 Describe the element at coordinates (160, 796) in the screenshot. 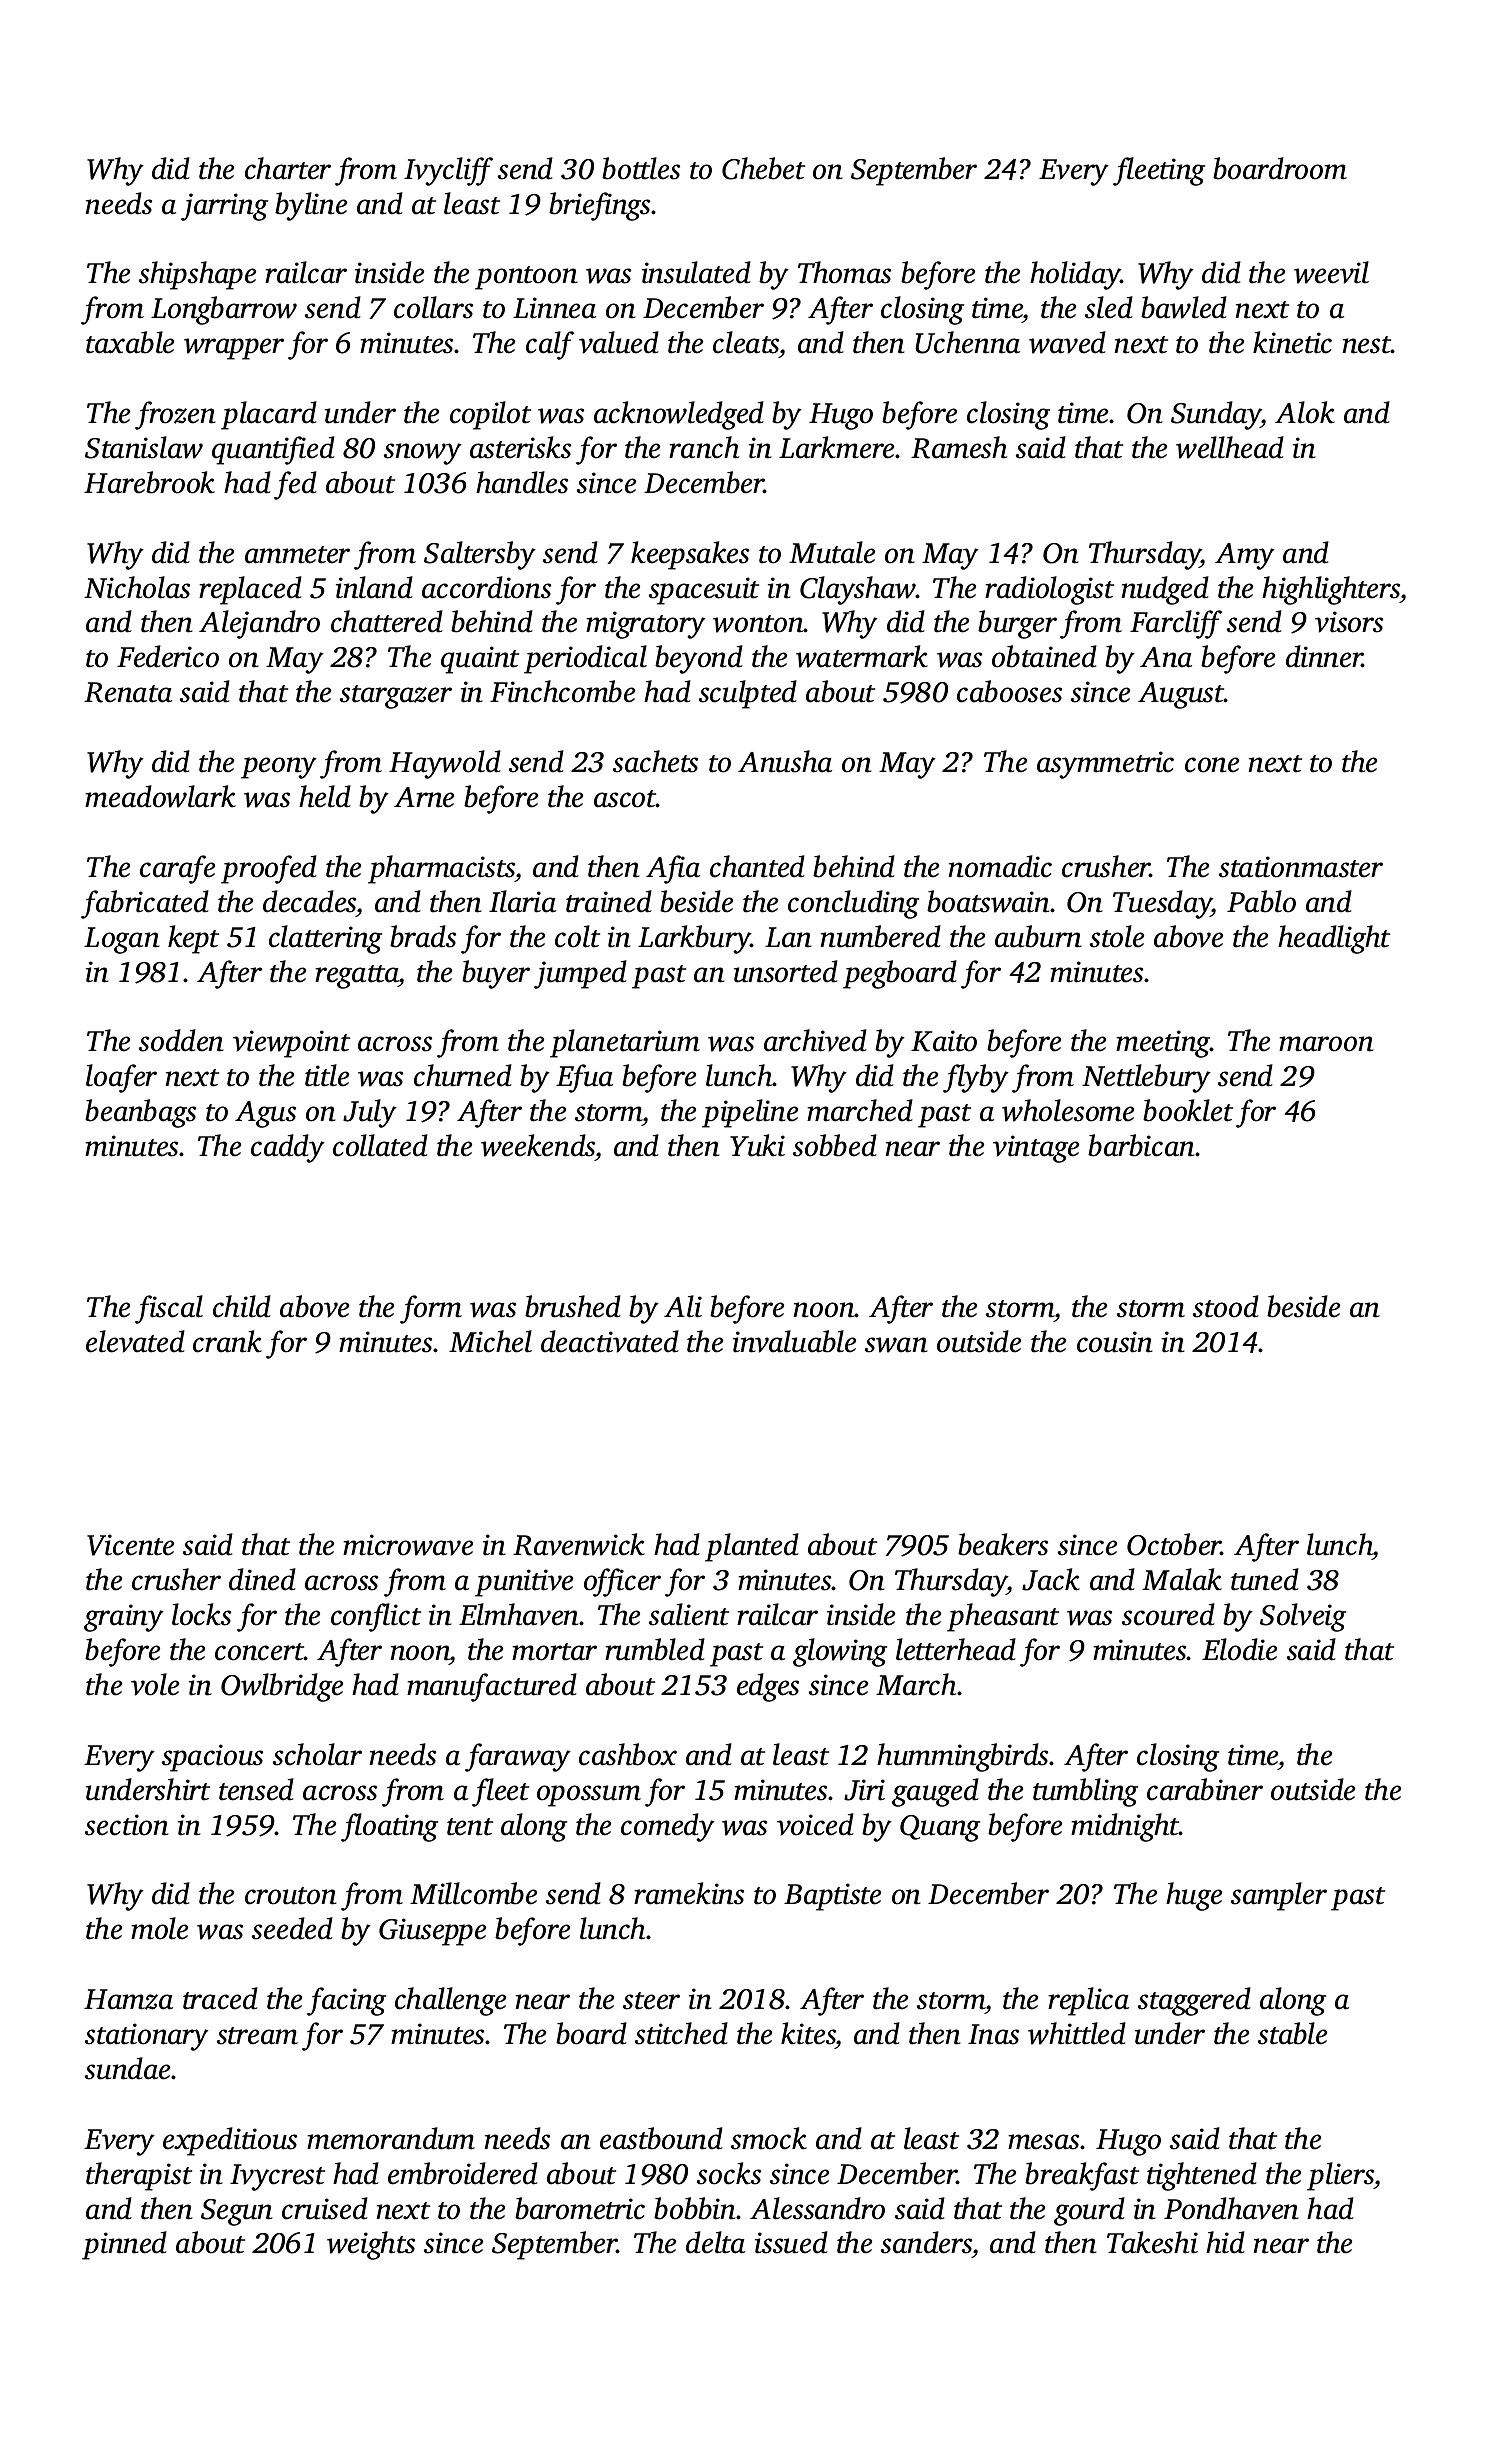

I see `meadowlark` at that location.
